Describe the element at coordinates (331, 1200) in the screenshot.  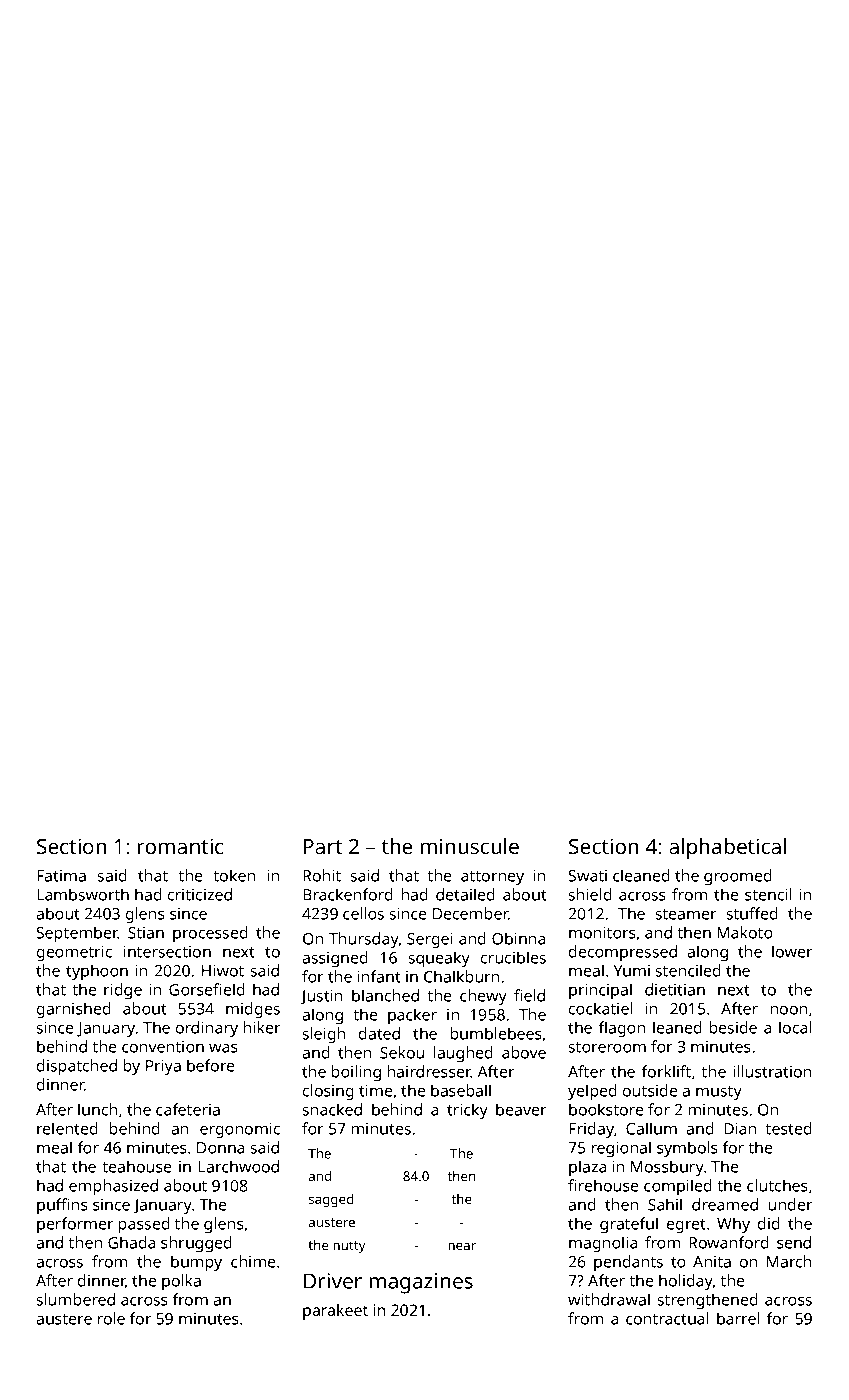
I see `sagged` at that location.
